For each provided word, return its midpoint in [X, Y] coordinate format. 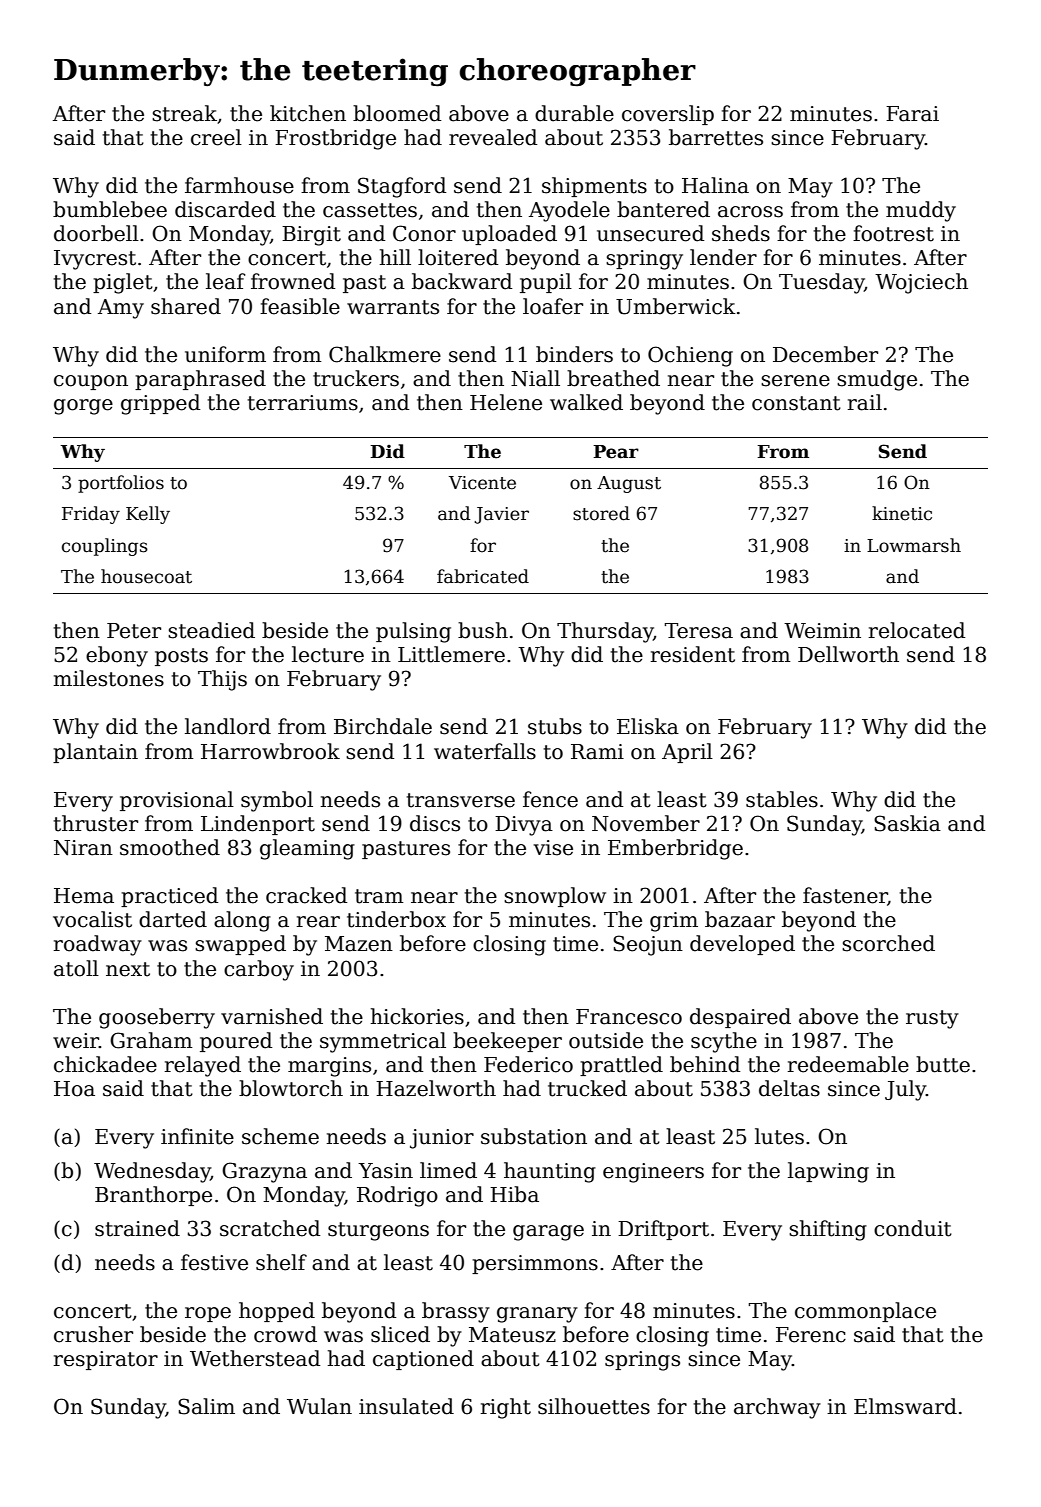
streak [184, 113]
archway [777, 1408]
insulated [406, 1406]
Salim [206, 1406]
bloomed [397, 113]
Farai [912, 114]
